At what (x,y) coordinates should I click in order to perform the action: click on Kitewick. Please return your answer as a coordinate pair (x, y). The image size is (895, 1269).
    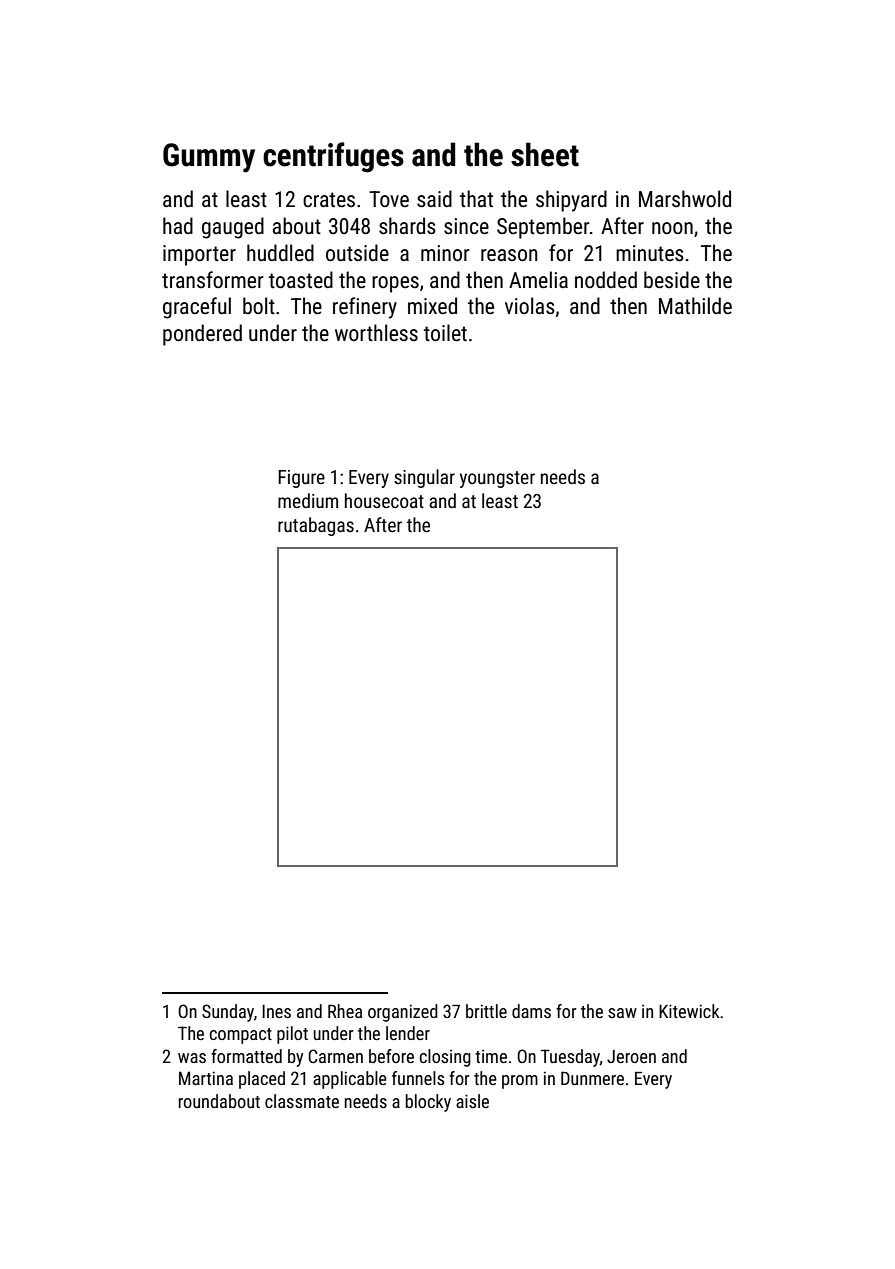
    Looking at the image, I should click on (689, 1011).
